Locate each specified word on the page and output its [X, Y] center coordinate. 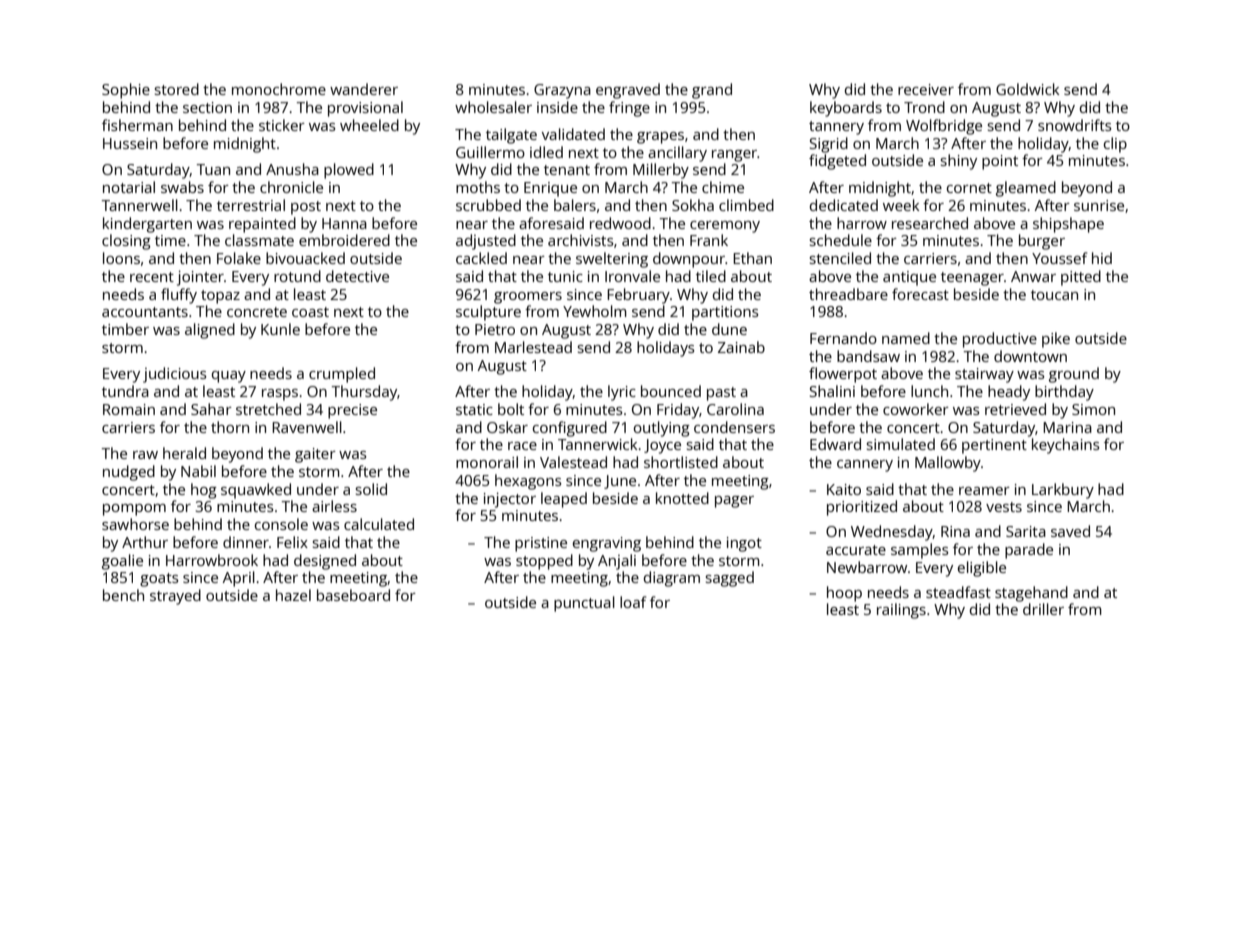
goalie [122, 562]
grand [712, 91]
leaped [564, 500]
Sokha [693, 205]
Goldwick [1028, 89]
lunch [929, 391]
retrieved [1015, 409]
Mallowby [948, 464]
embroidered [344, 240]
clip [1115, 145]
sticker [282, 125]
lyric [622, 393]
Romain [129, 409]
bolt [511, 409]
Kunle [280, 329]
